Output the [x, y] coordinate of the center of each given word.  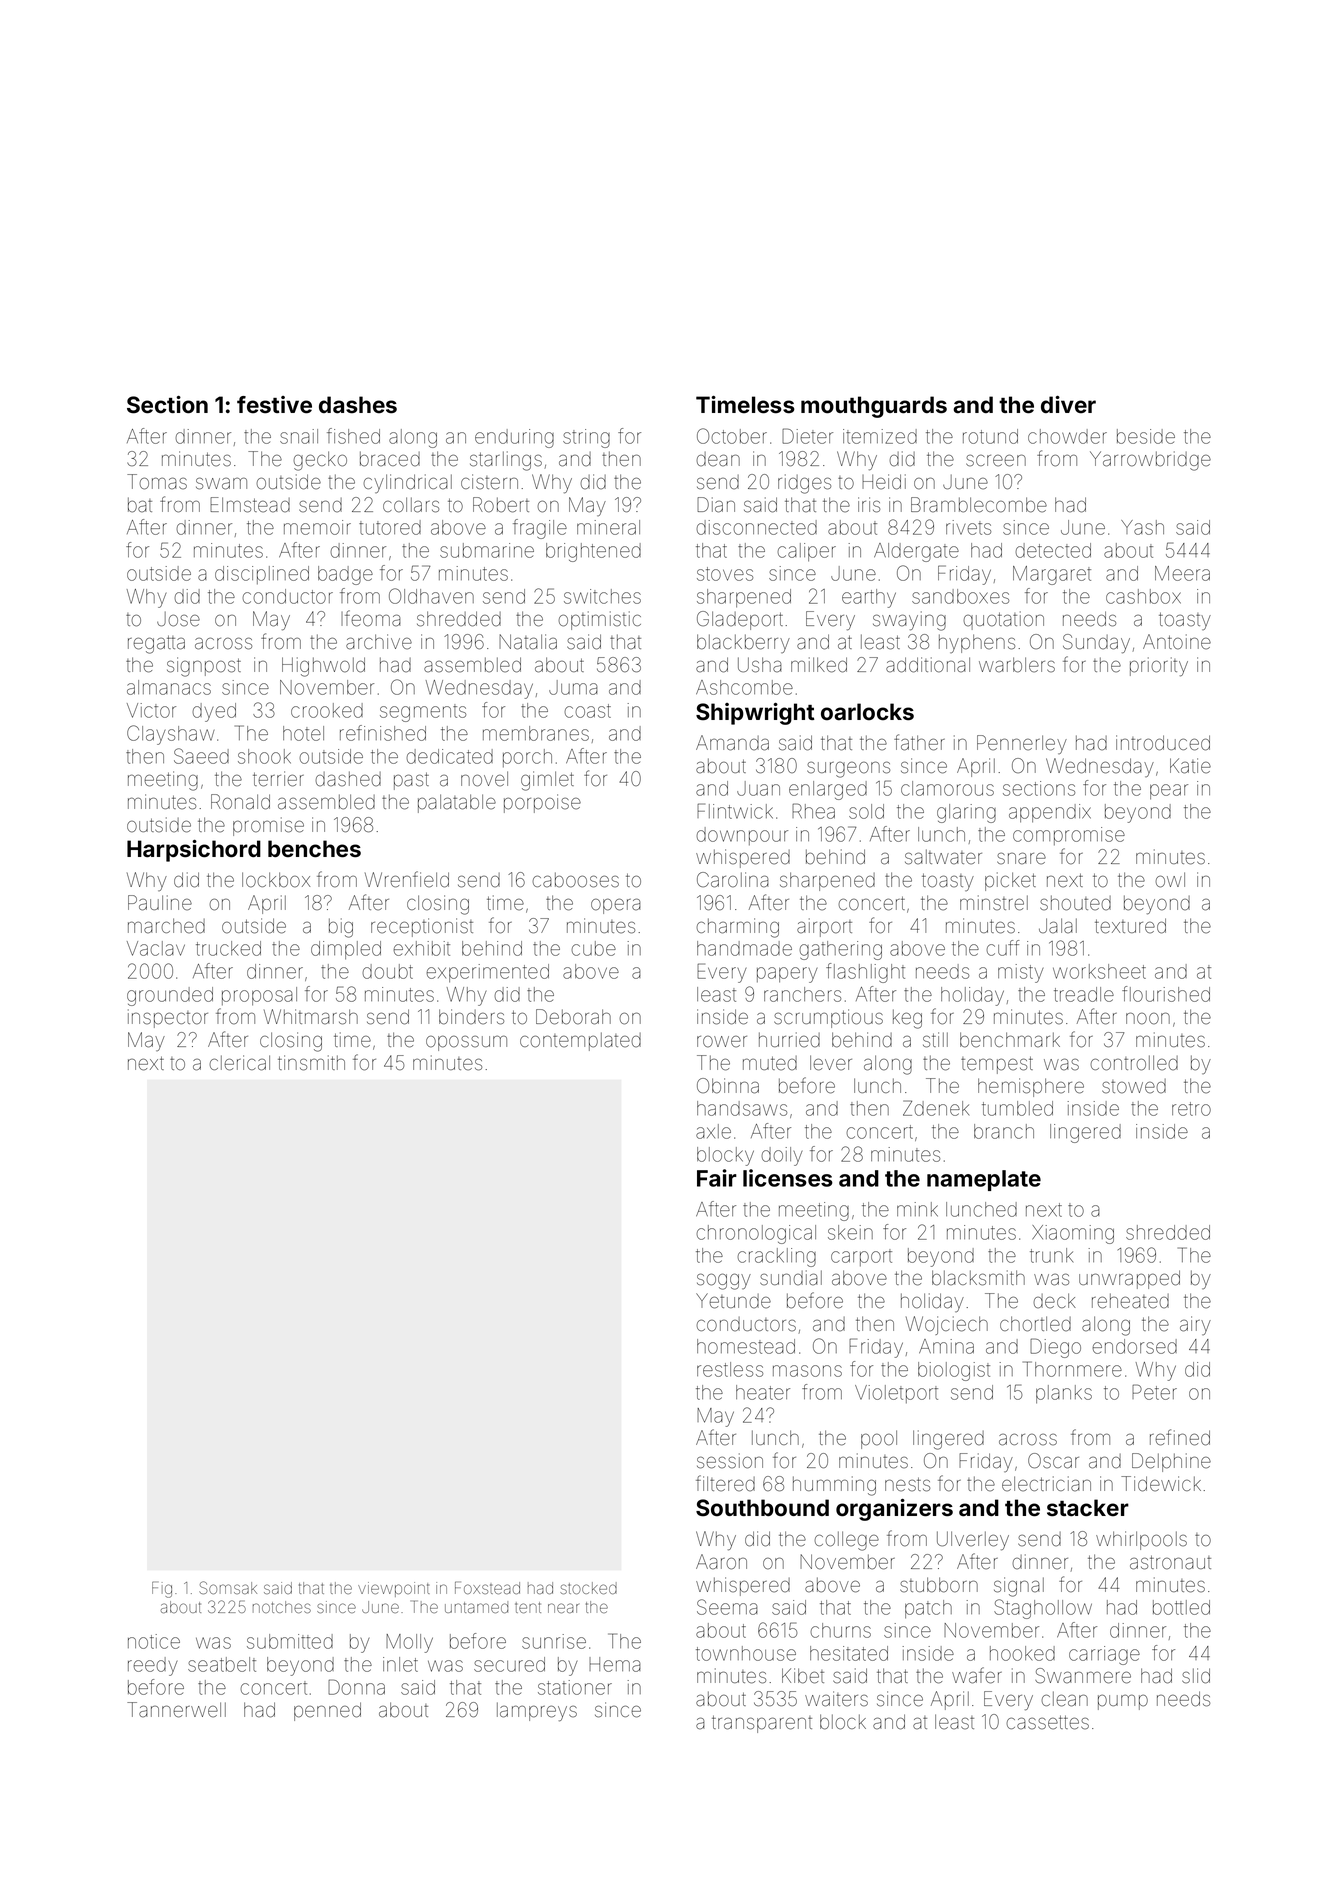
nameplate [984, 1180]
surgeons [848, 769]
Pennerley [1022, 744]
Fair [717, 1178]
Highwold [323, 667]
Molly [409, 1643]
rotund [990, 436]
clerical [239, 1063]
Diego [1055, 1348]
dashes [358, 405]
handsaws [742, 1108]
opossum [466, 1043]
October [732, 436]
